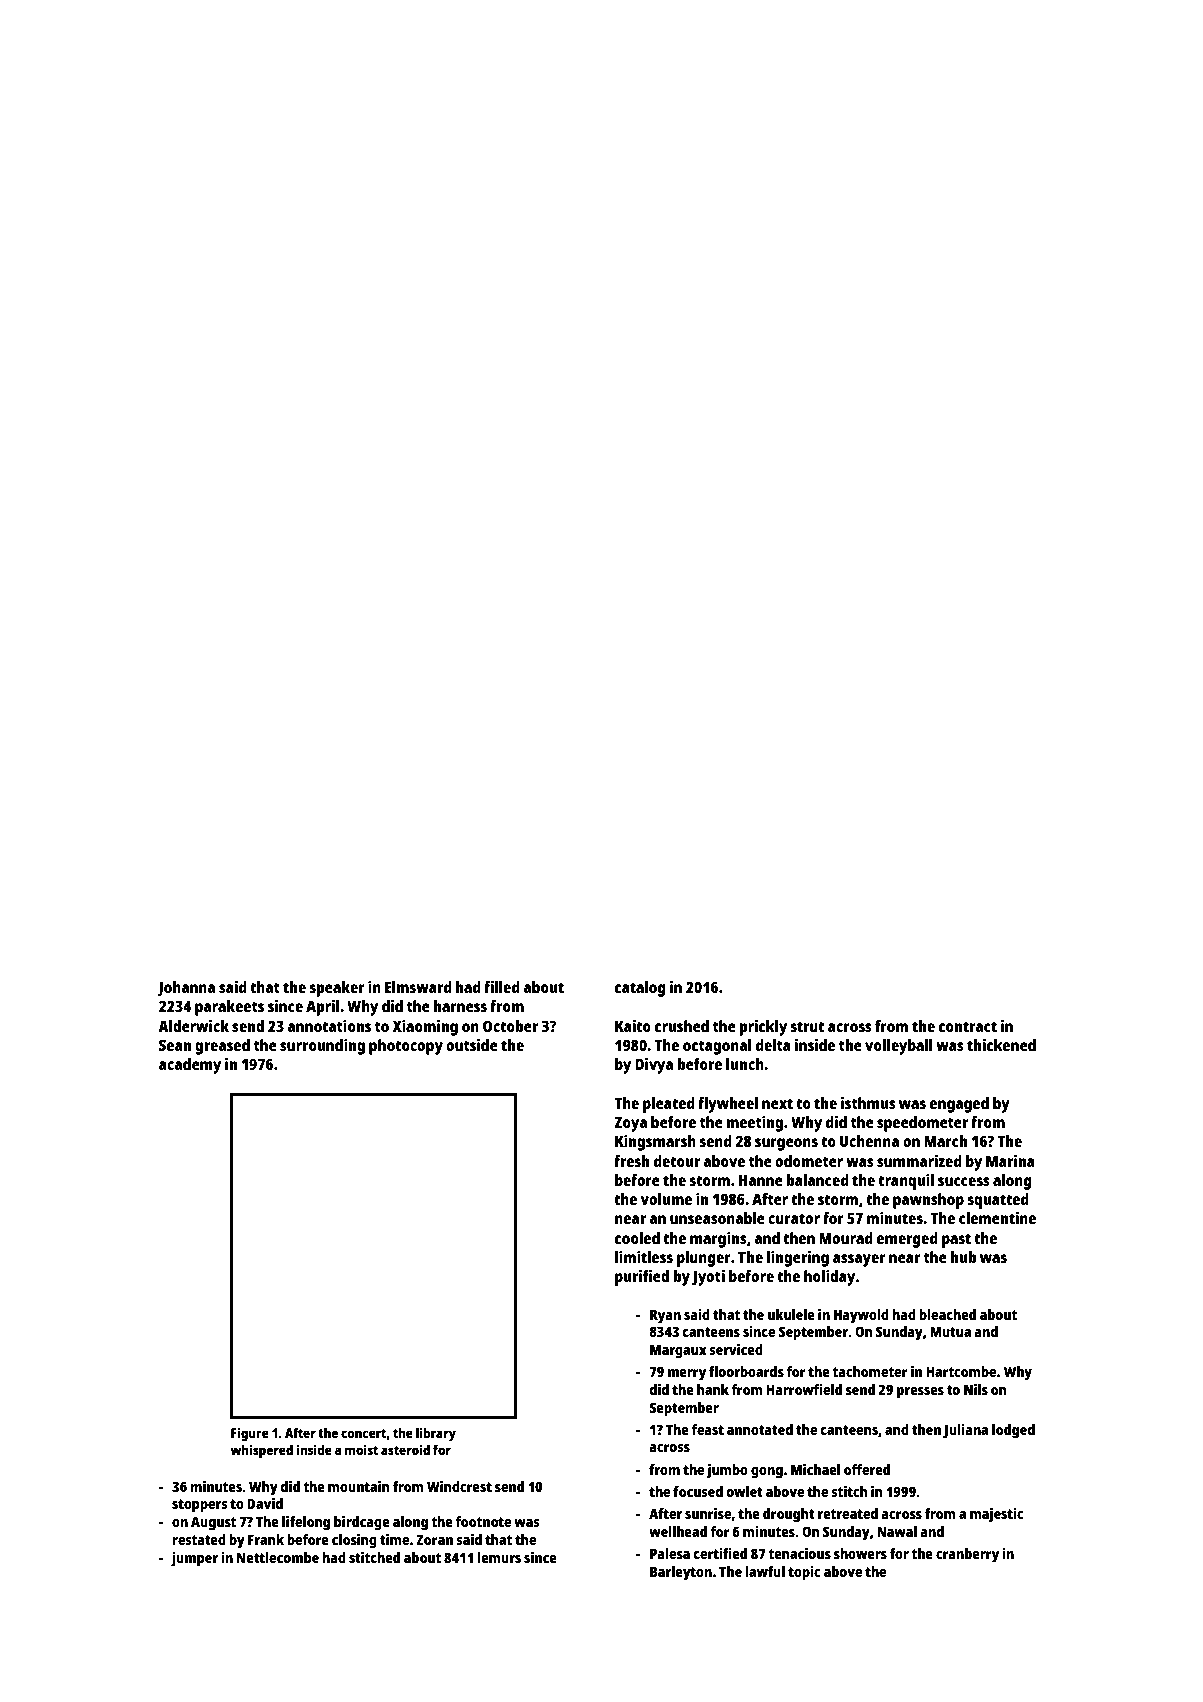  I want to click on Uchenna, so click(869, 1141).
